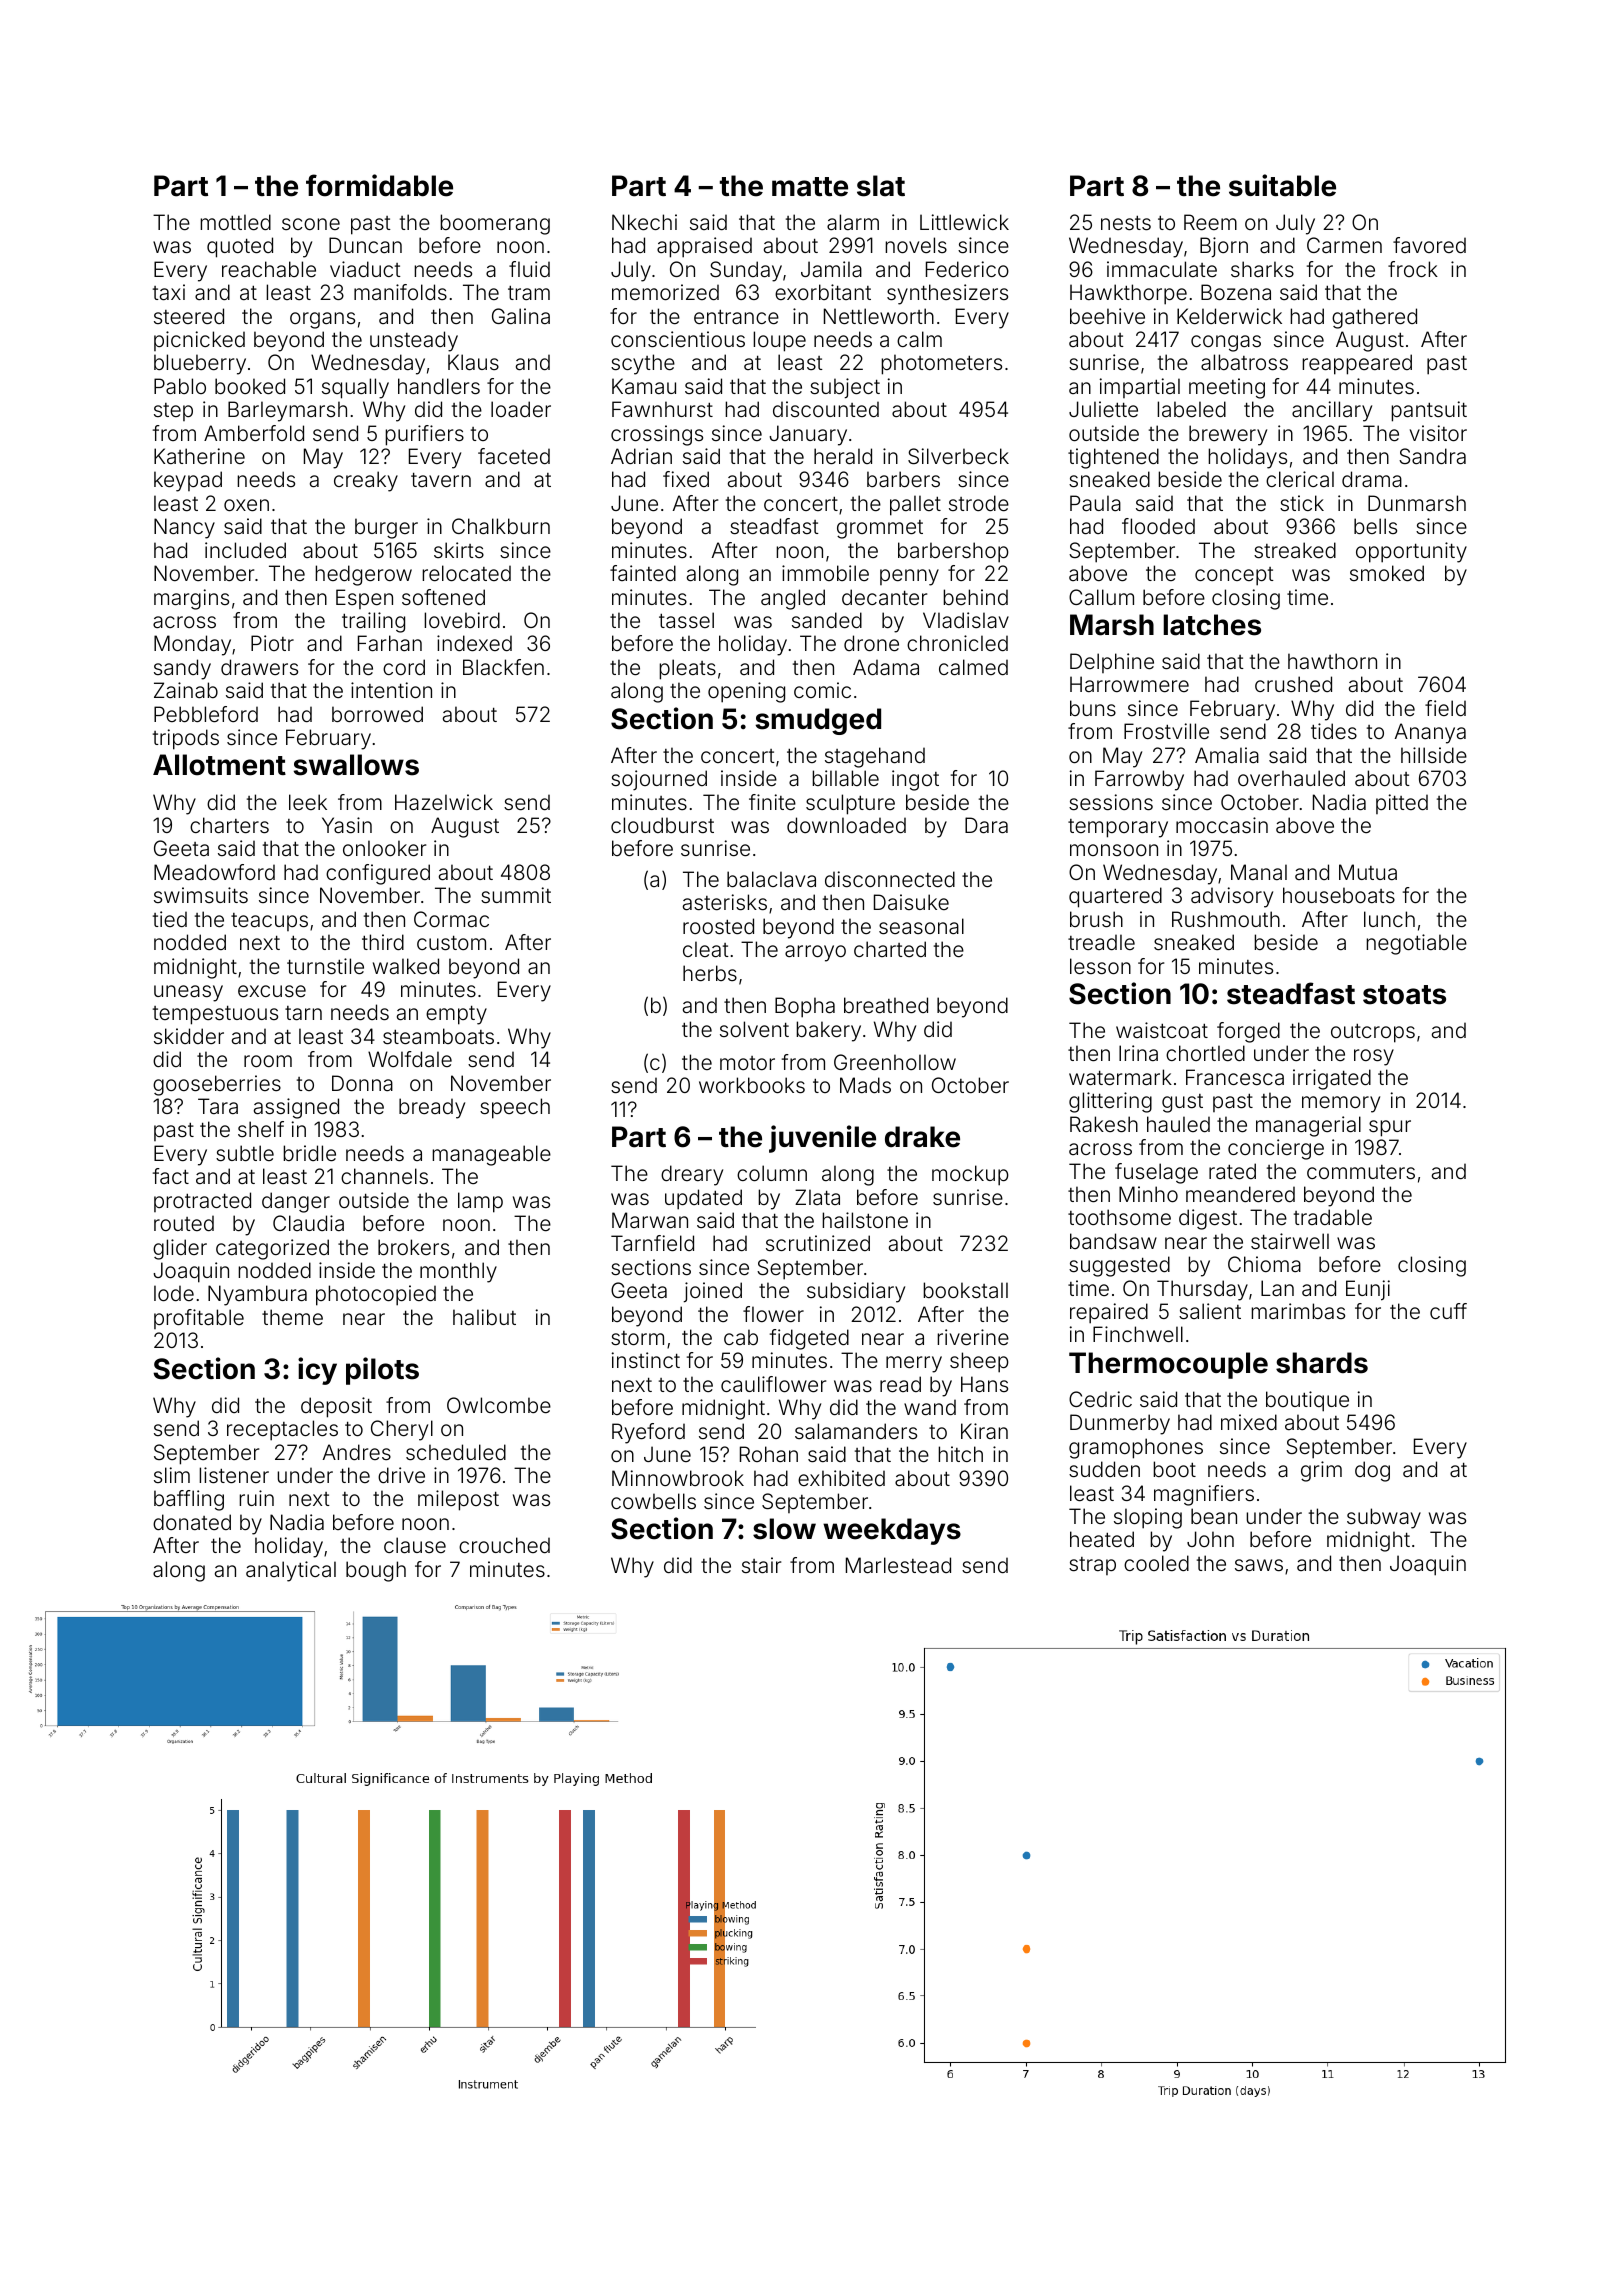 Image resolution: width=1620 pixels, height=2292 pixels. Describe the element at coordinates (1282, 185) in the screenshot. I see `suitable` at that location.
